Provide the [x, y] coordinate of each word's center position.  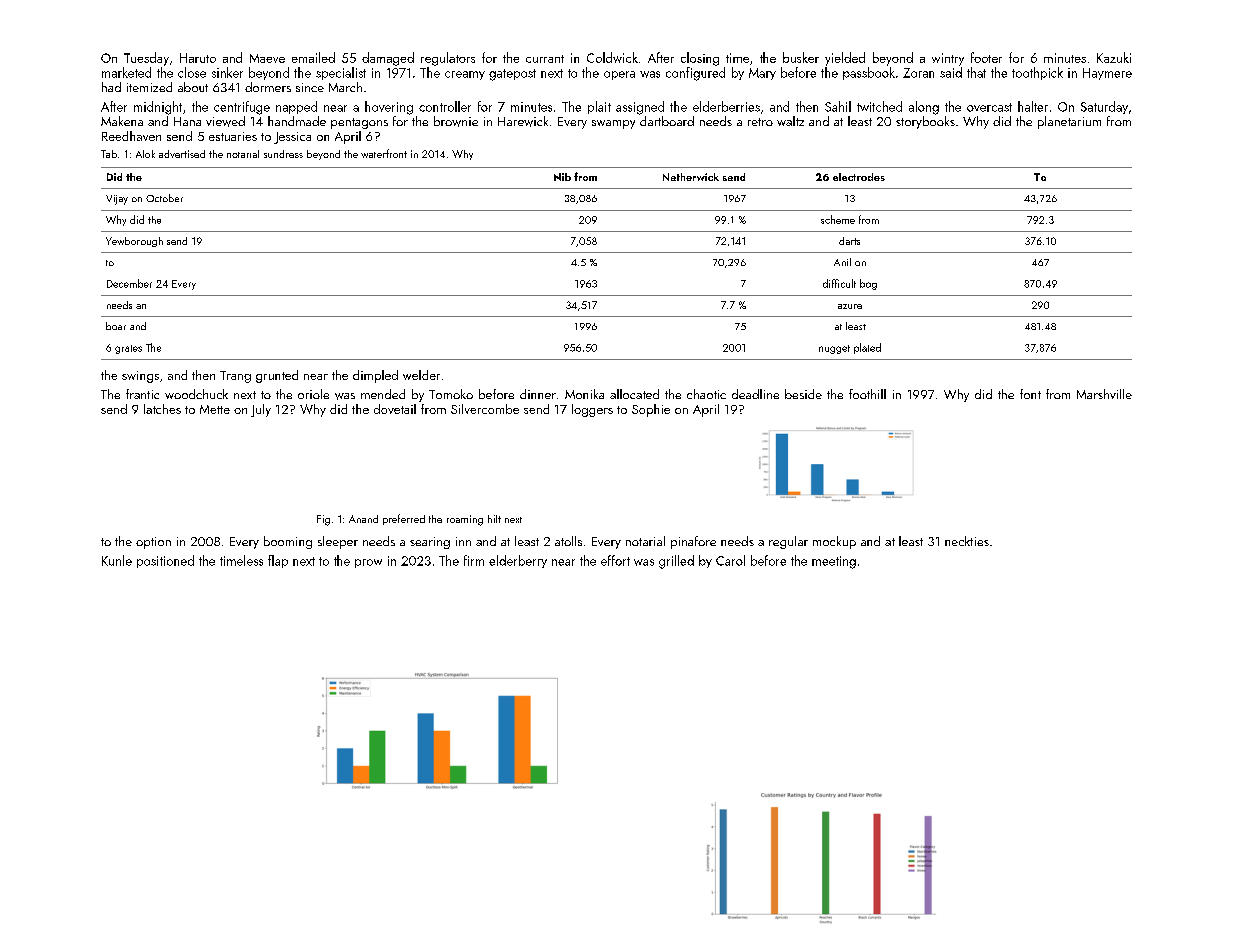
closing [700, 59]
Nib [562, 177]
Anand [363, 519]
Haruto [198, 58]
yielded [845, 59]
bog [868, 284]
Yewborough [134, 242]
